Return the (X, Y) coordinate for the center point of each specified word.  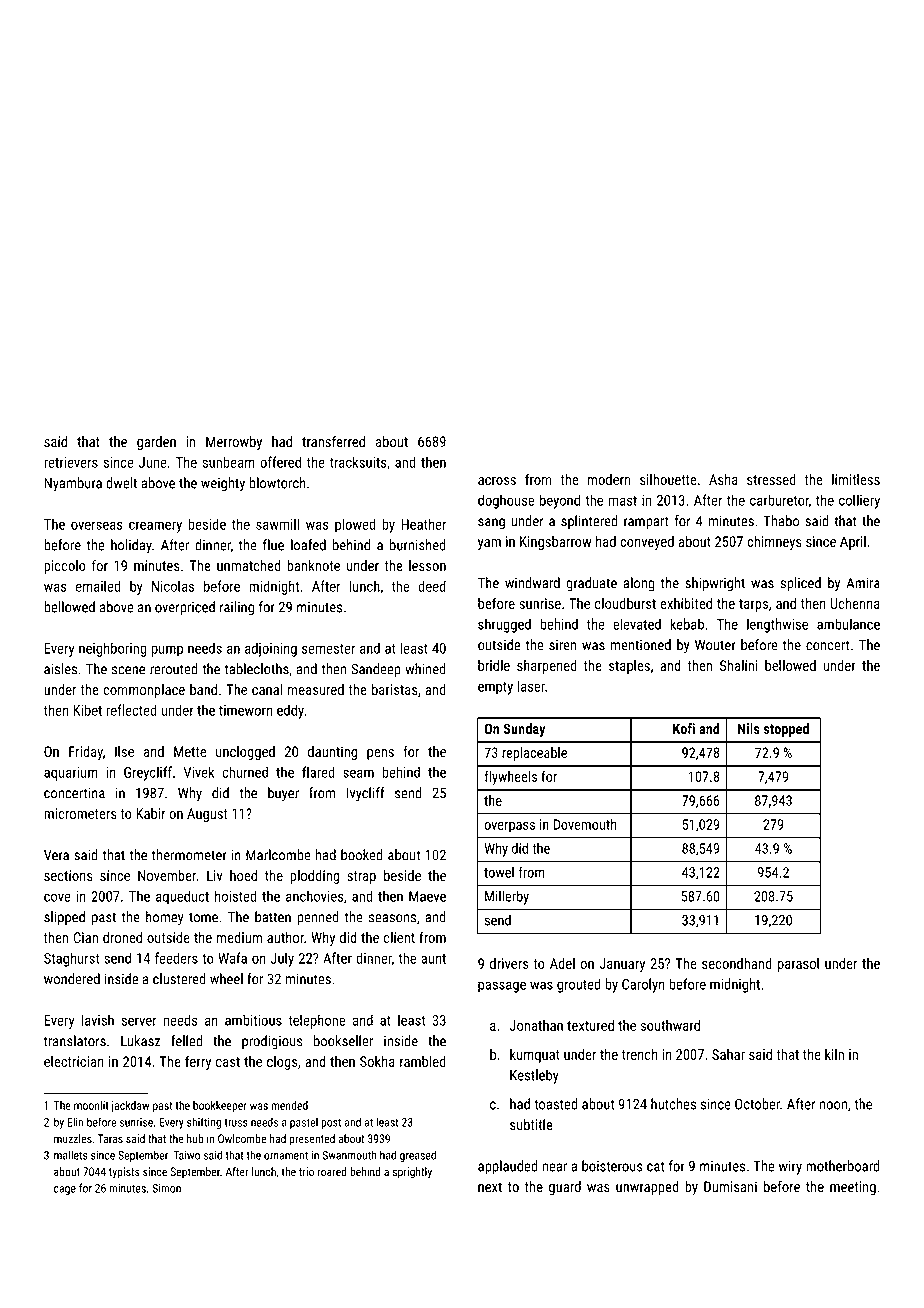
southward (670, 1025)
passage (502, 987)
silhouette (668, 479)
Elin (75, 1122)
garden (156, 443)
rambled (423, 1061)
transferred (333, 441)
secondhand (737, 963)
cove (57, 897)
